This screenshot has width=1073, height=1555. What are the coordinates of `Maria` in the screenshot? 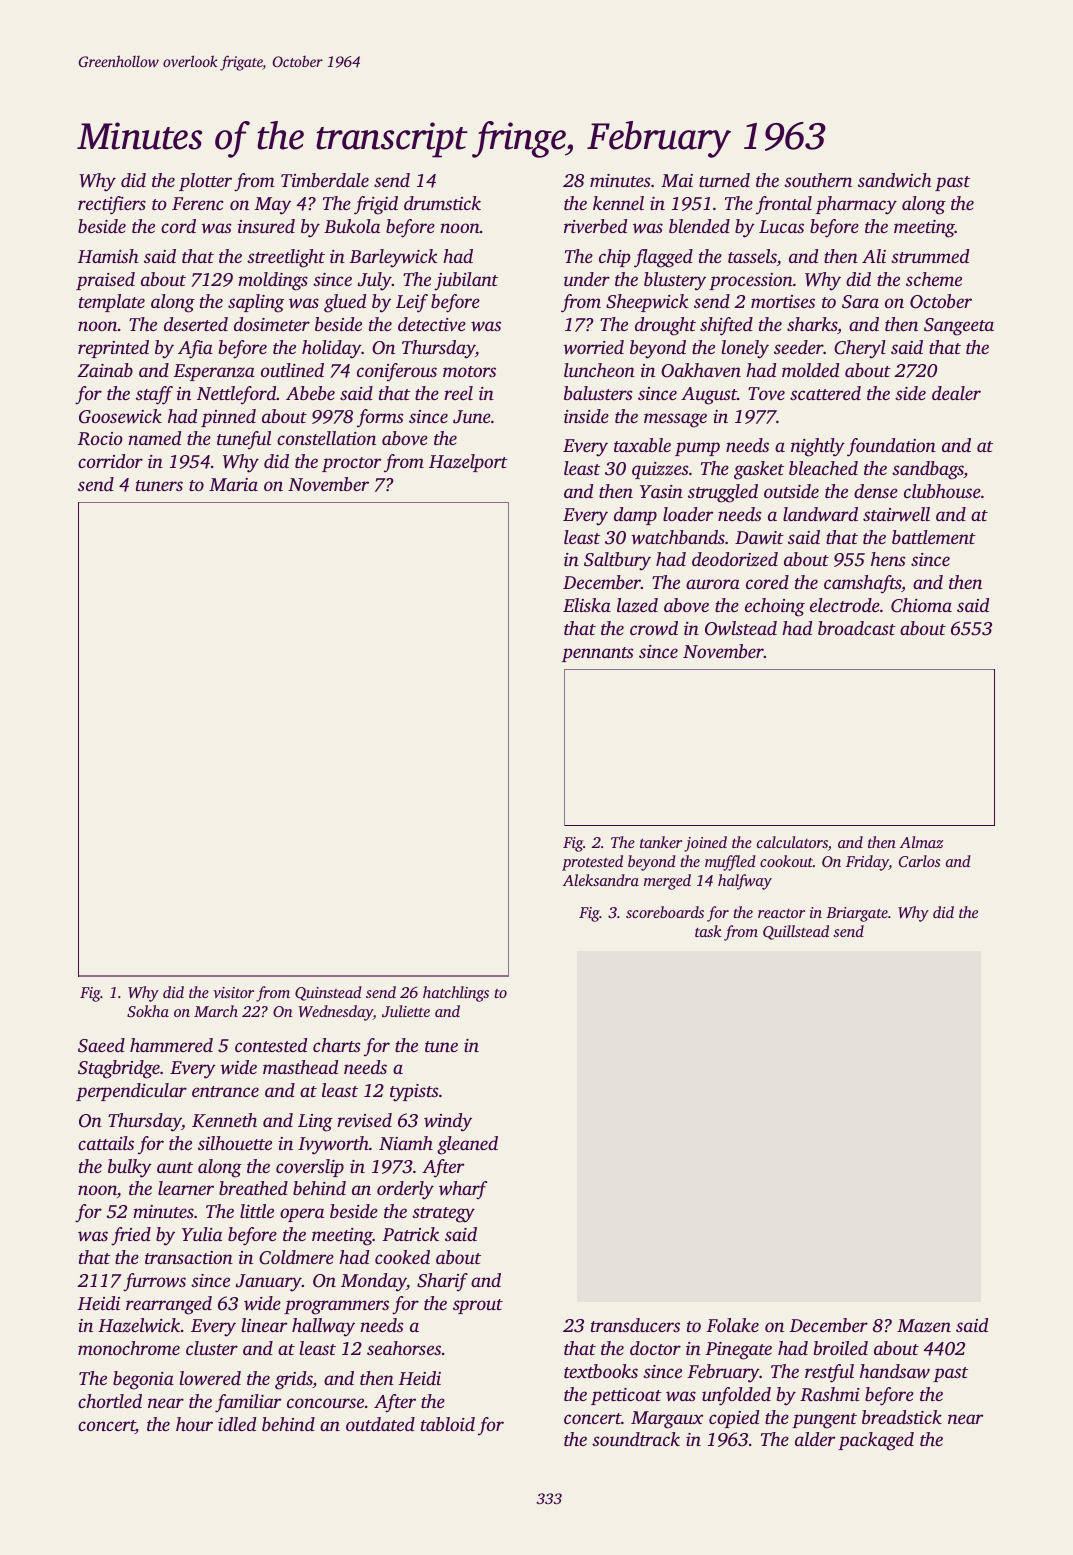 It's located at (233, 484).
